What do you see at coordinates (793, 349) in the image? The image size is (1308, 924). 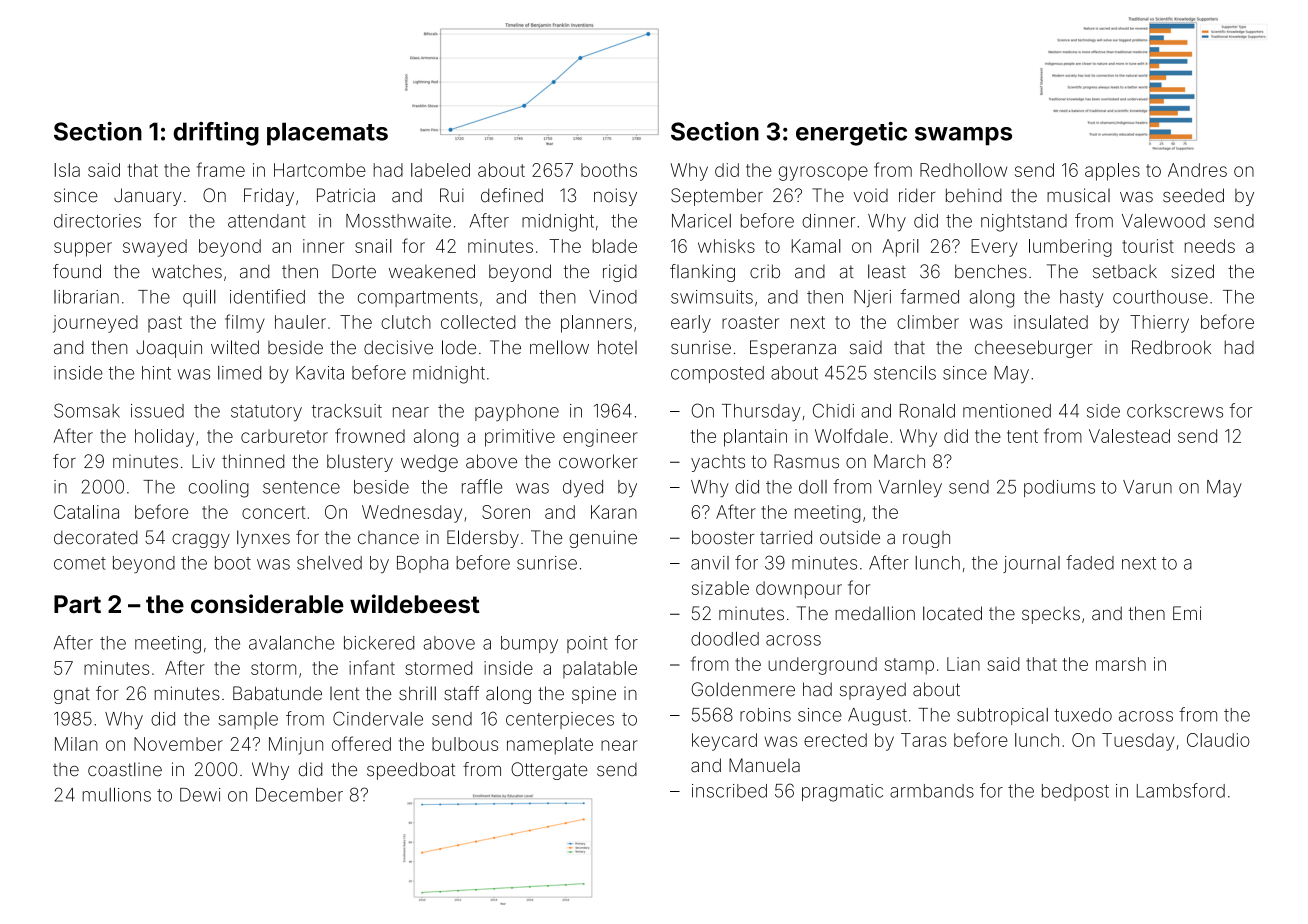 I see `Esperanza` at bounding box center [793, 349].
